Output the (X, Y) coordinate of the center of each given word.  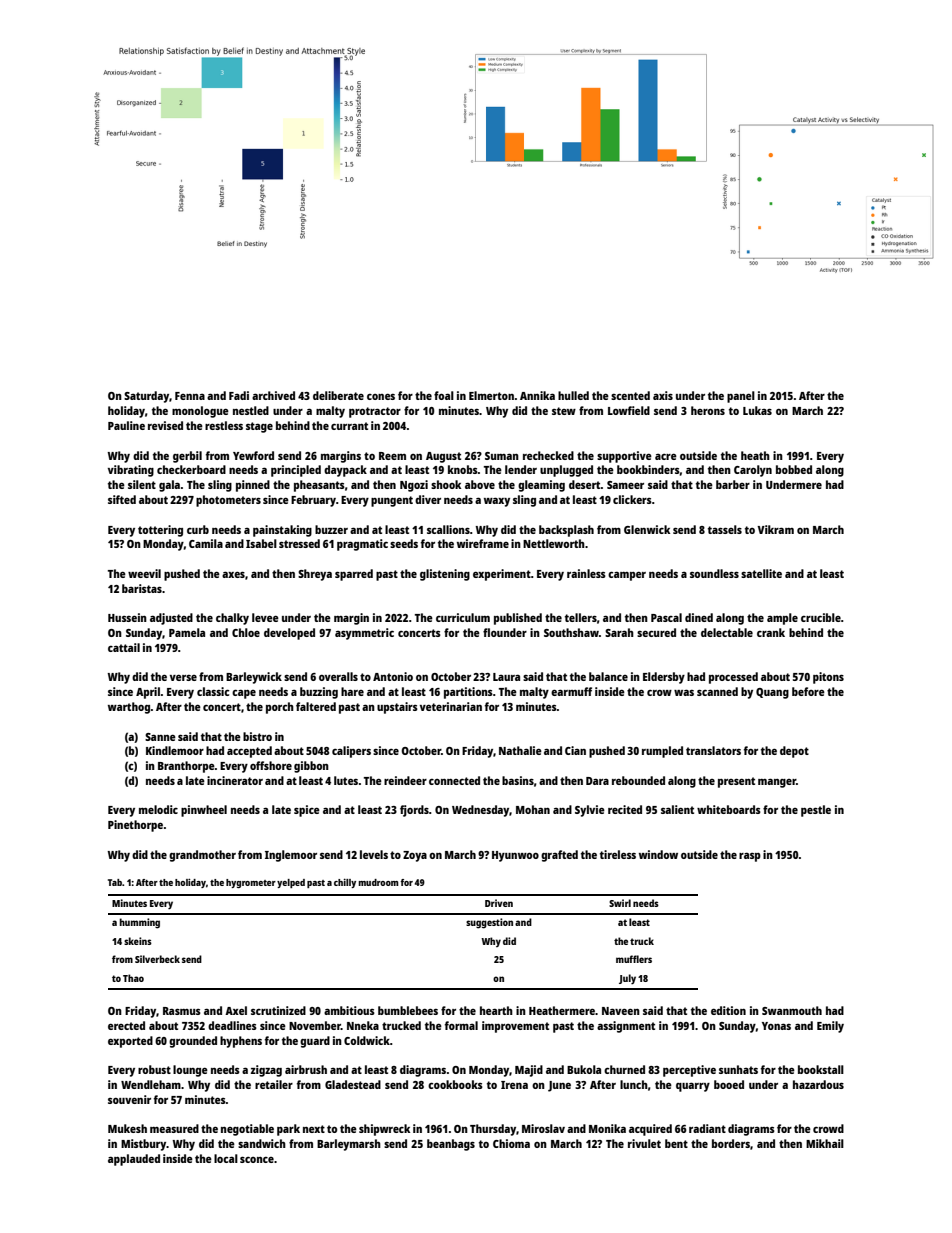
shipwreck (384, 1130)
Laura (506, 677)
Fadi (239, 395)
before (808, 691)
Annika (537, 395)
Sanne (160, 737)
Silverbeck (157, 959)
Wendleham (151, 1084)
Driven (499, 903)
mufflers (634, 959)
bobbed (794, 469)
